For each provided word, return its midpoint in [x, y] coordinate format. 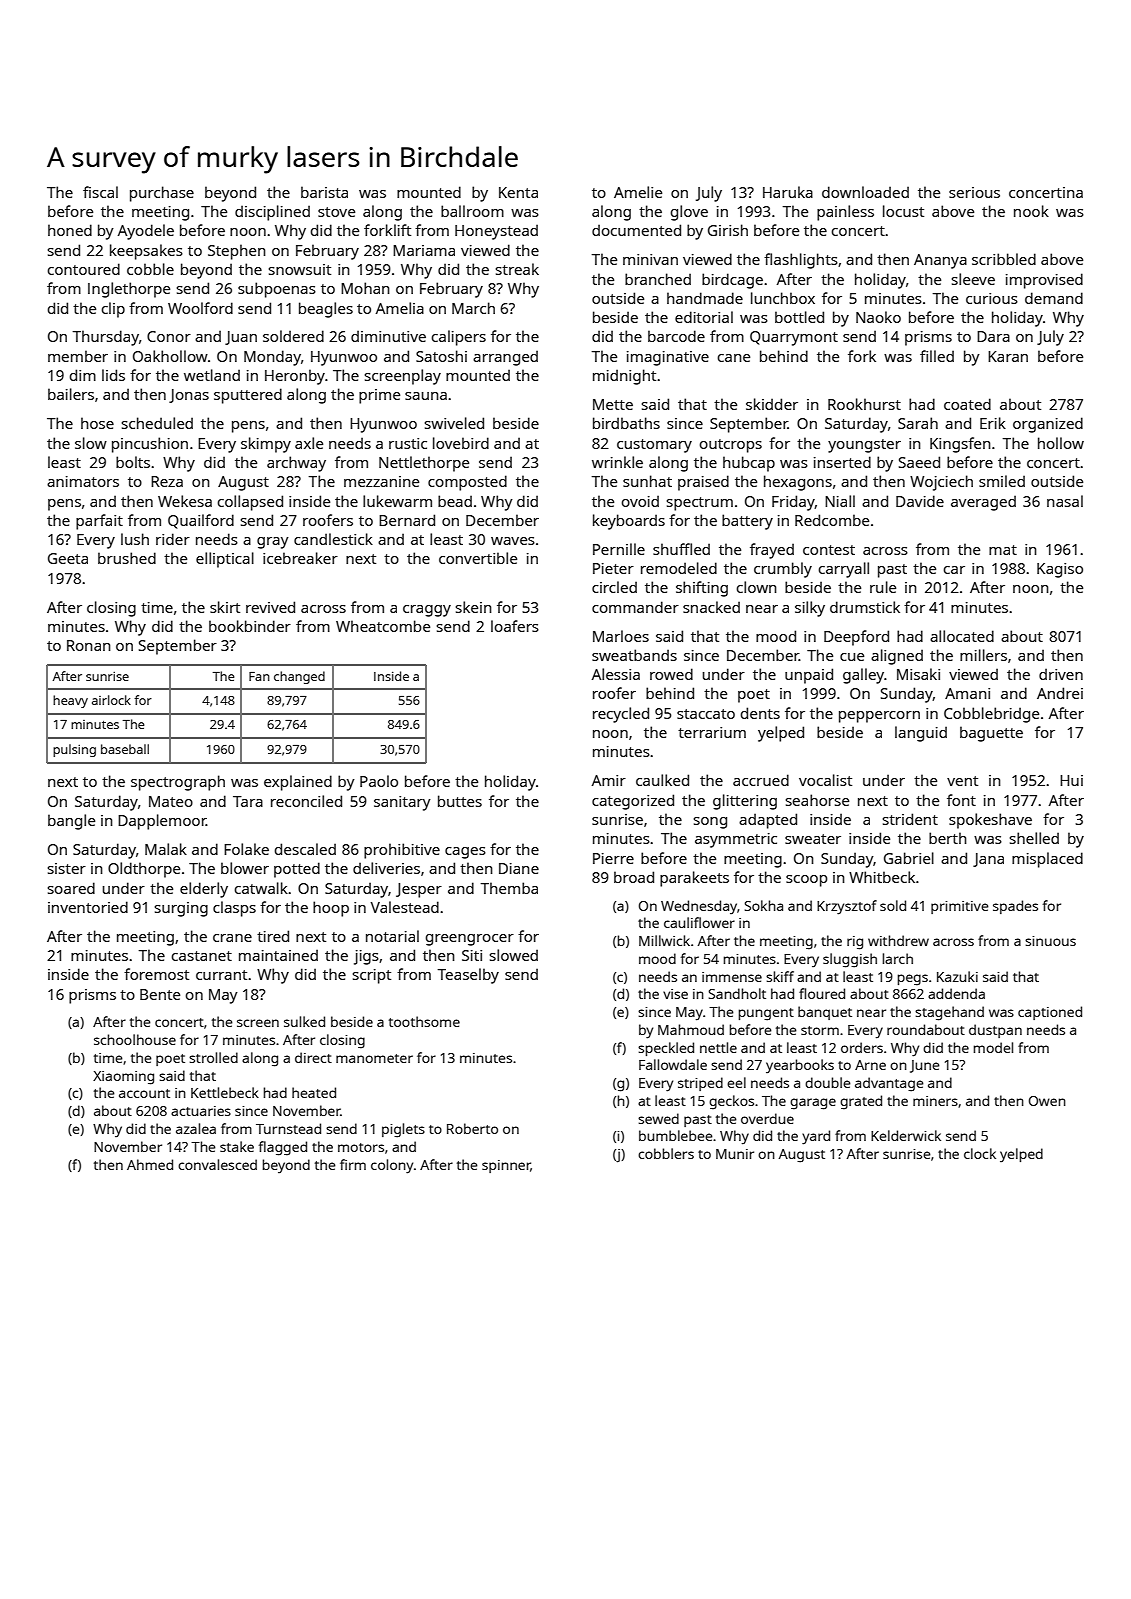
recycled [621, 715]
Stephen [237, 252]
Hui [1071, 780]
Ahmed [150, 1164]
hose [97, 423]
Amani [967, 693]
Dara [993, 336]
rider [173, 539]
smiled [1002, 481]
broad [634, 877]
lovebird [461, 443]
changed [299, 677]
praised [703, 483]
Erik [993, 423]
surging [181, 909]
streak [517, 269]
